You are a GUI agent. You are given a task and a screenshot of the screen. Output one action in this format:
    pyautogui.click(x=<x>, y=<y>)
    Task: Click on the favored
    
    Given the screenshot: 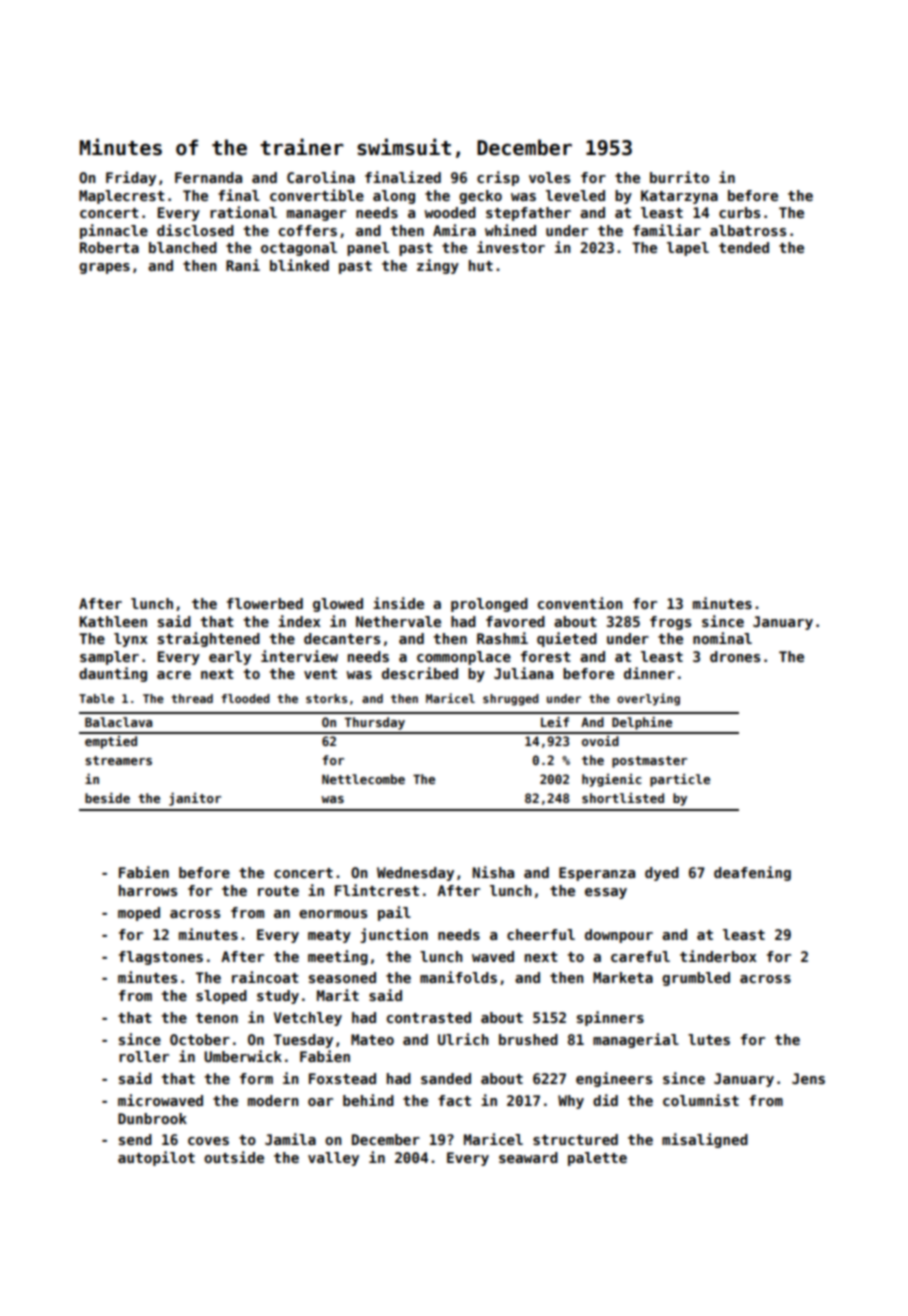 What is the action you would take?
    pyautogui.click(x=515, y=621)
